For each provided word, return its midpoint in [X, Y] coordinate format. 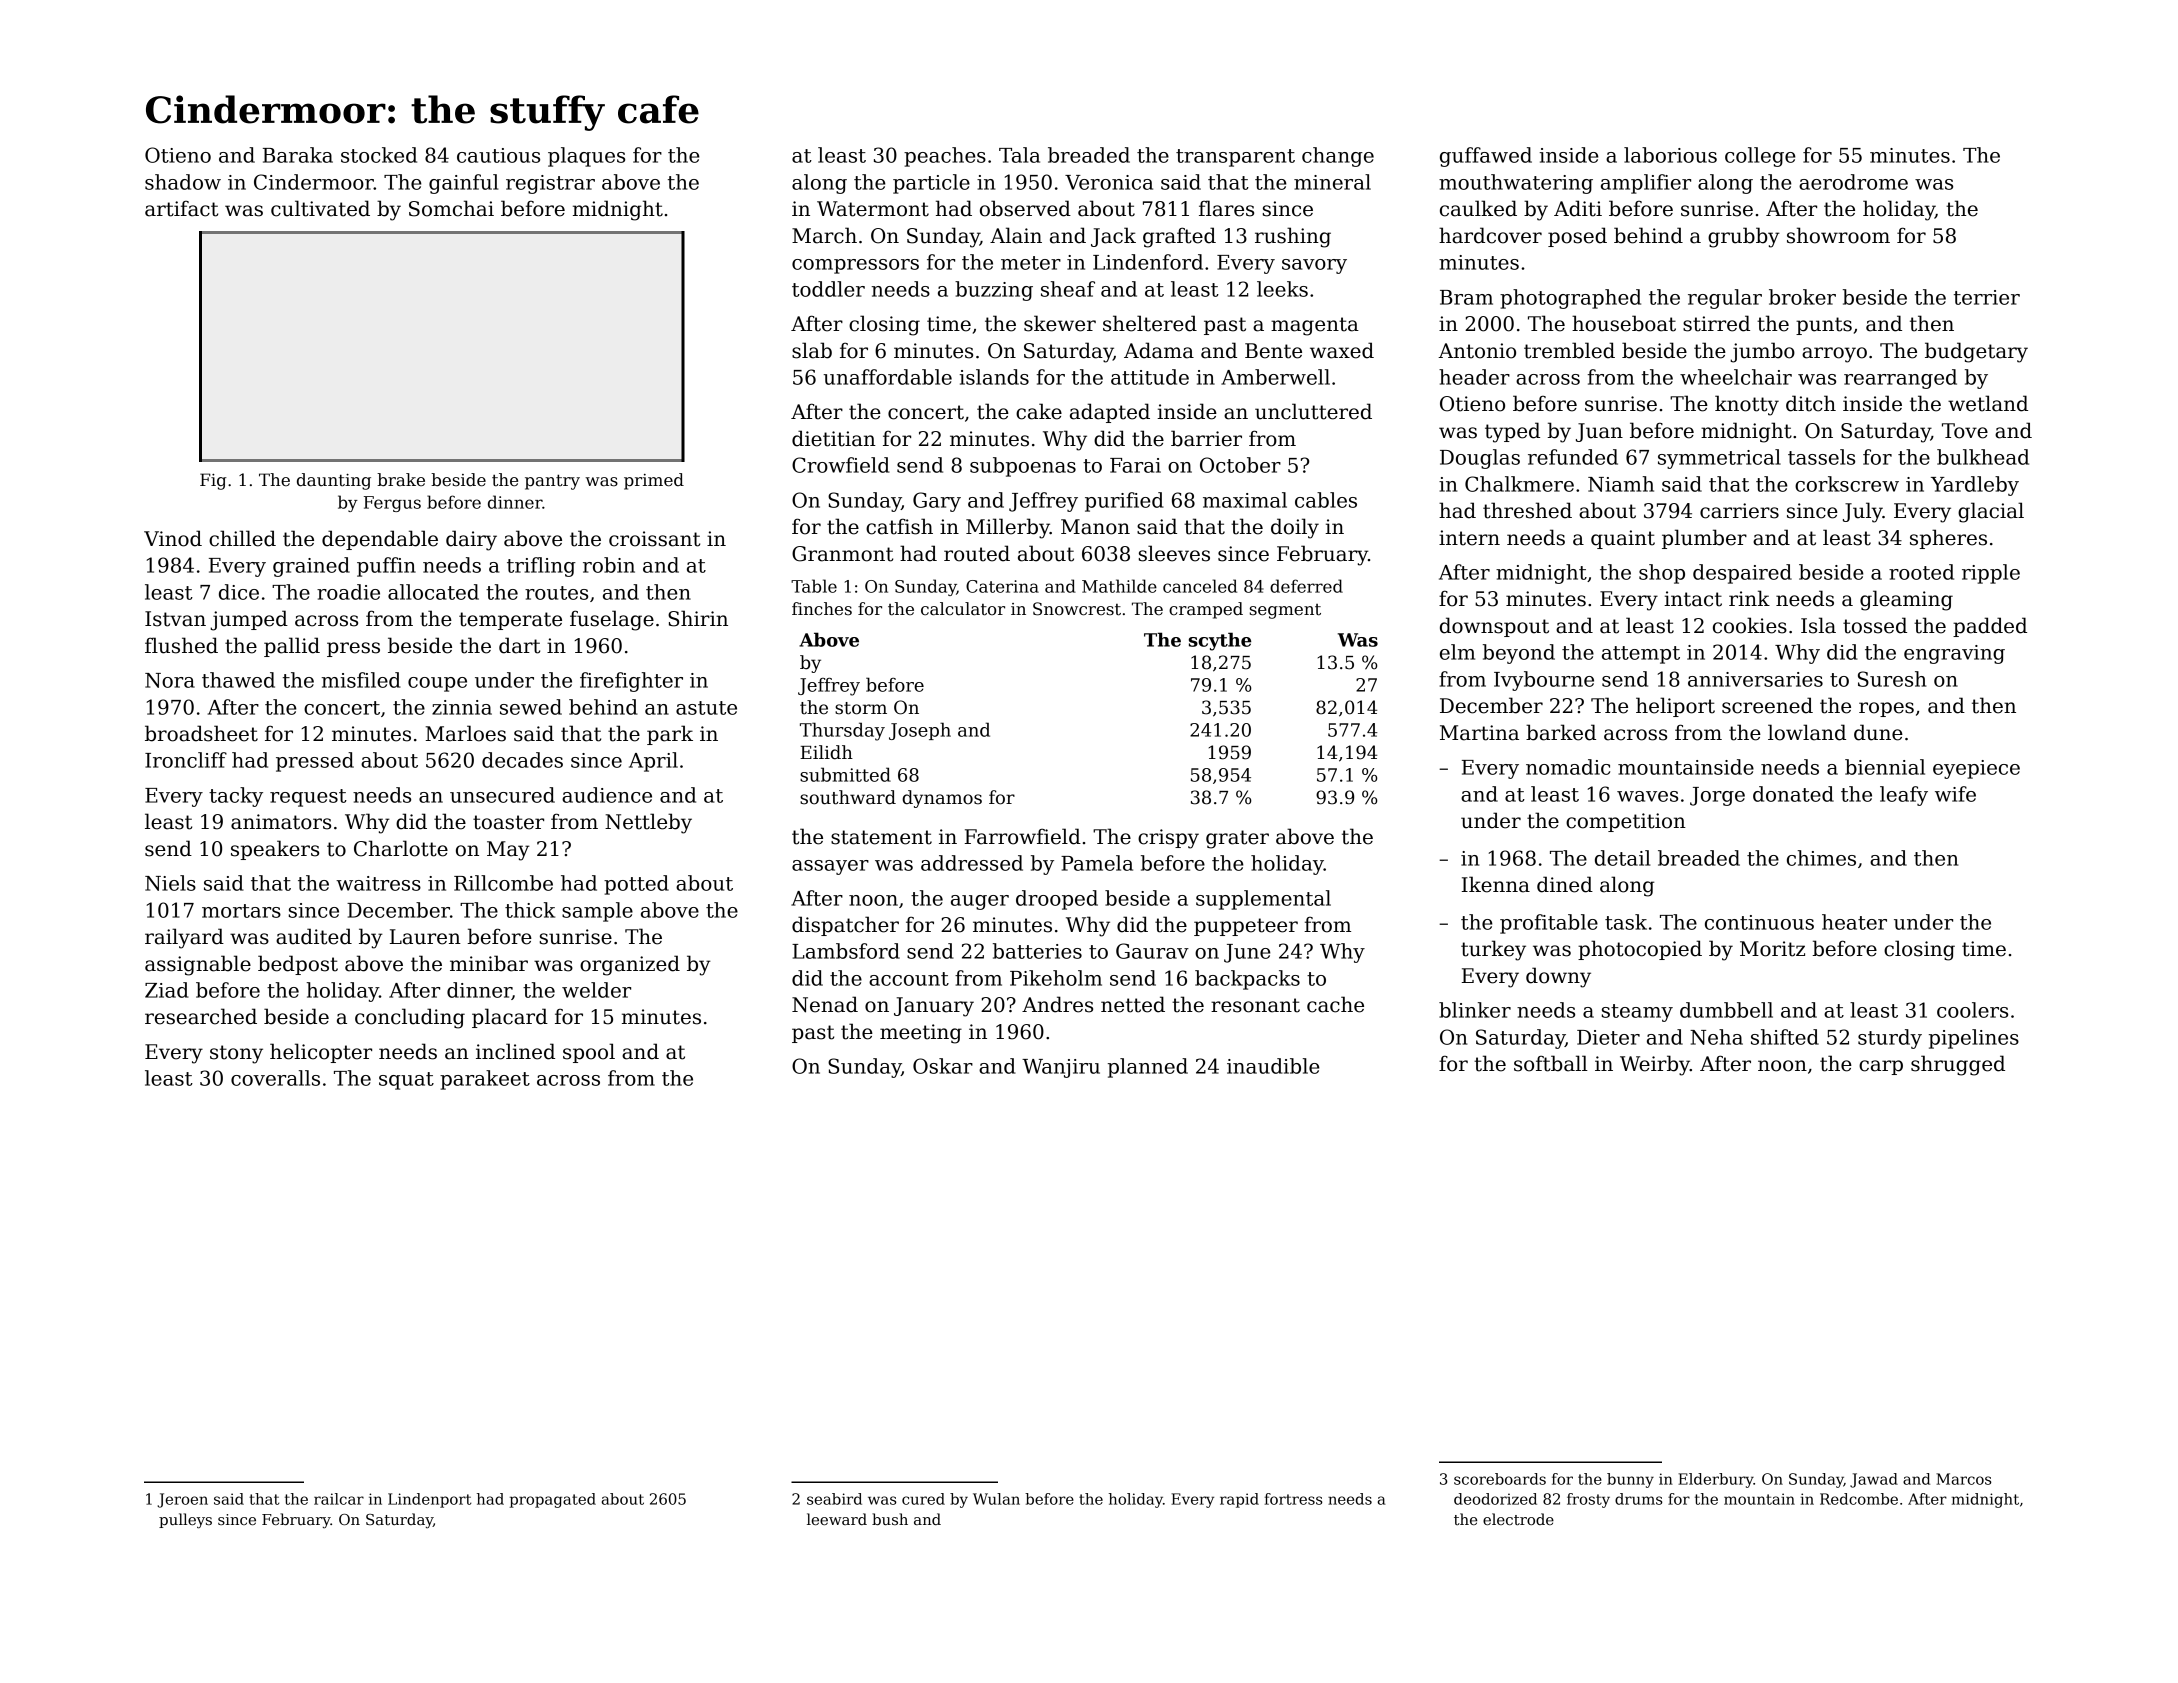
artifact [181, 209]
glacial [1991, 512]
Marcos [1963, 1479]
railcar [339, 1499]
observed [1025, 208]
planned [1148, 1068]
